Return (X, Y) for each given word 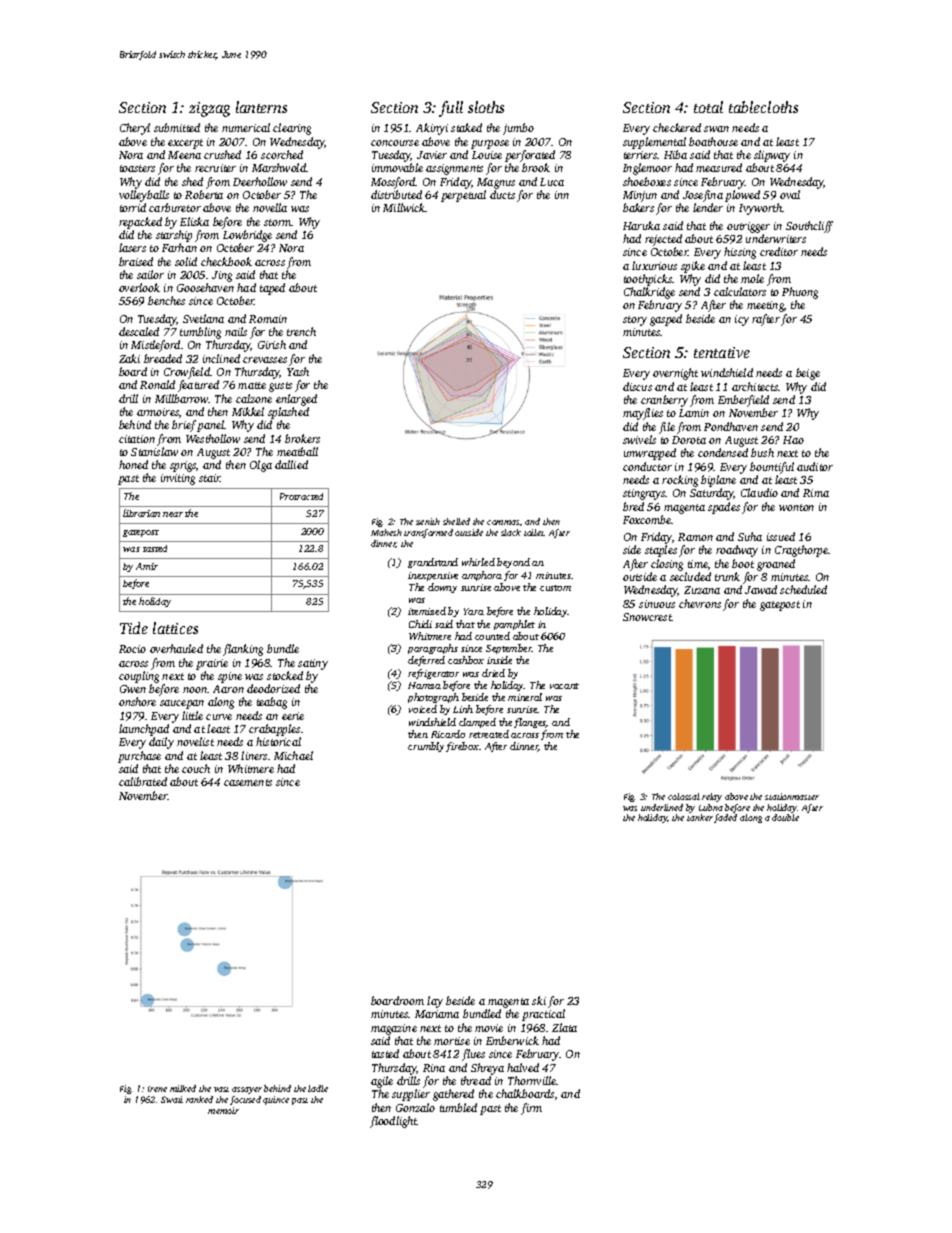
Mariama (437, 1014)
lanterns (261, 107)
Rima (816, 493)
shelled (456, 521)
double (785, 817)
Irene (157, 1089)
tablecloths (763, 107)
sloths (486, 107)
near (173, 514)
